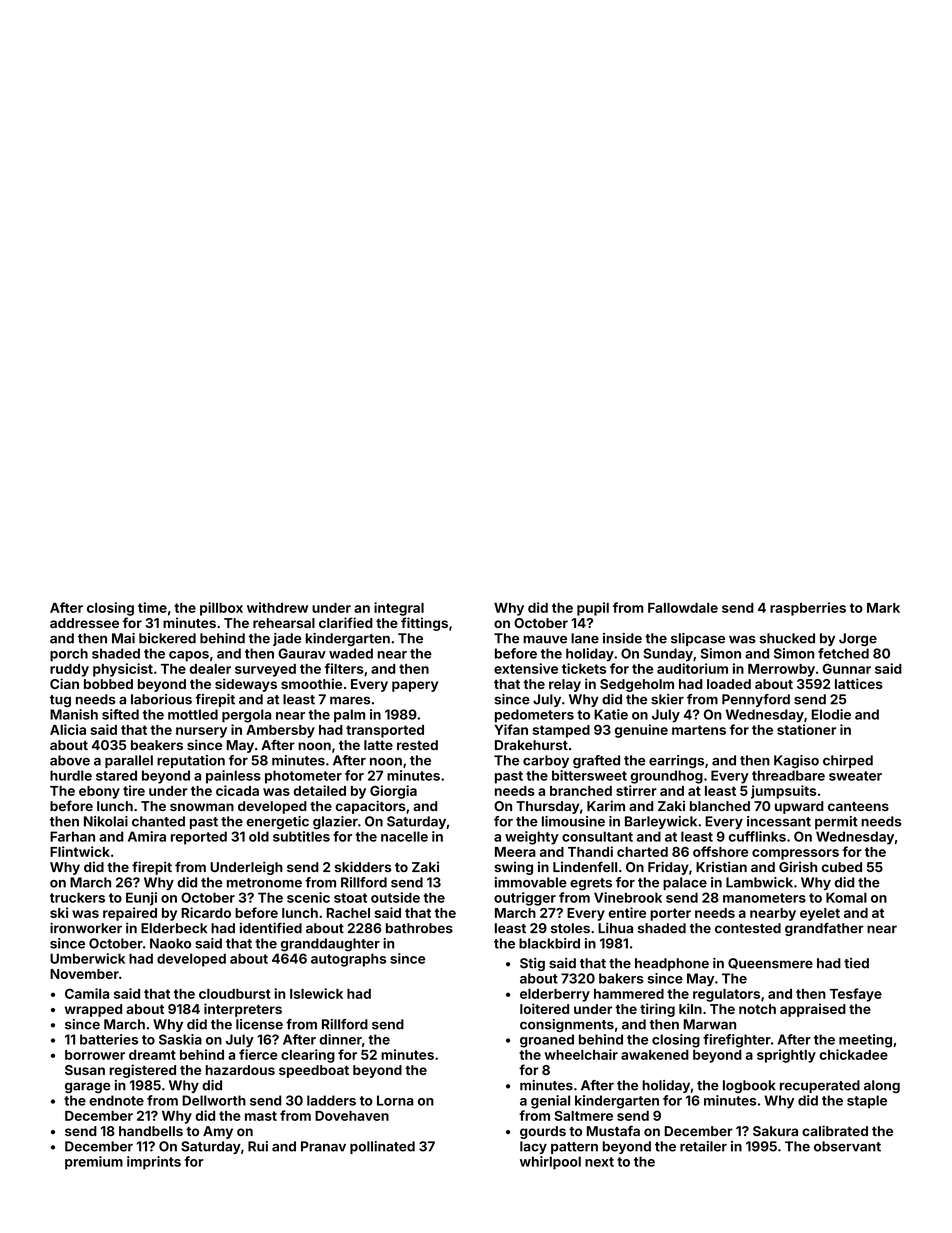 The image size is (952, 1233). Describe the element at coordinates (550, 1163) in the screenshot. I see `whirlpool` at that location.
